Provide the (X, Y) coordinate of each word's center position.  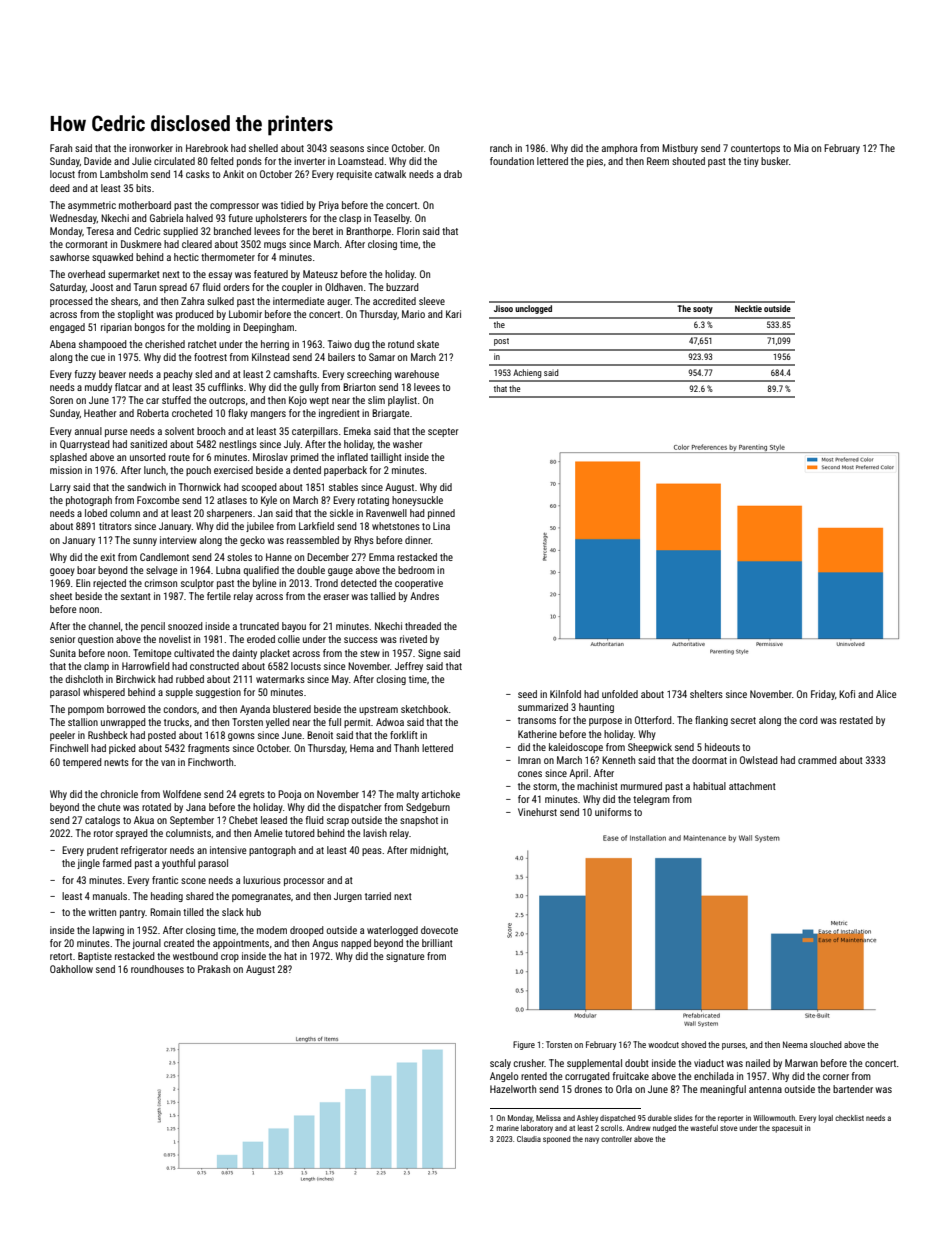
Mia (801, 148)
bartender (853, 1089)
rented (534, 1076)
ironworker (151, 148)
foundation (512, 161)
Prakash (214, 969)
